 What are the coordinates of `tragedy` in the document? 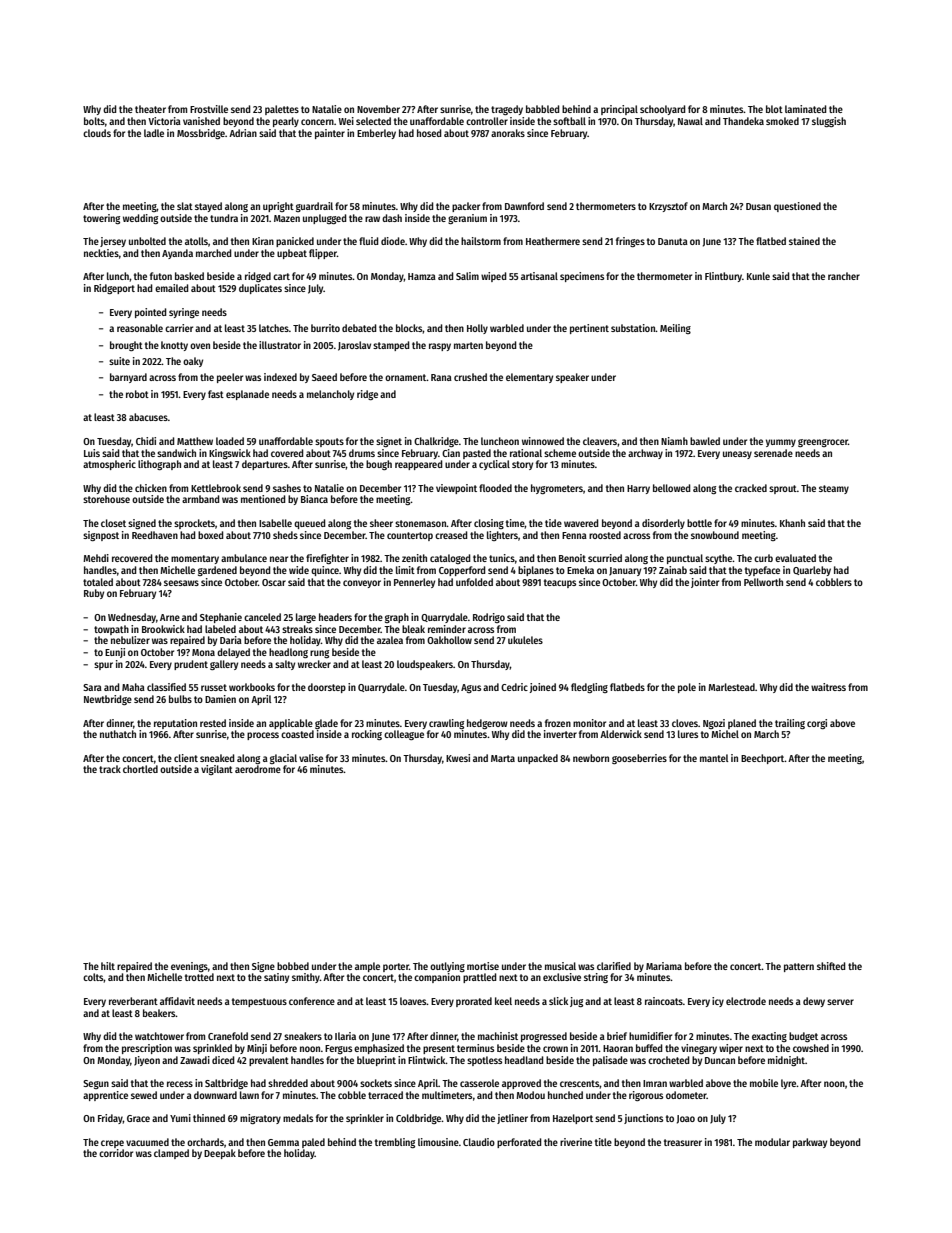 It's located at (507, 110).
